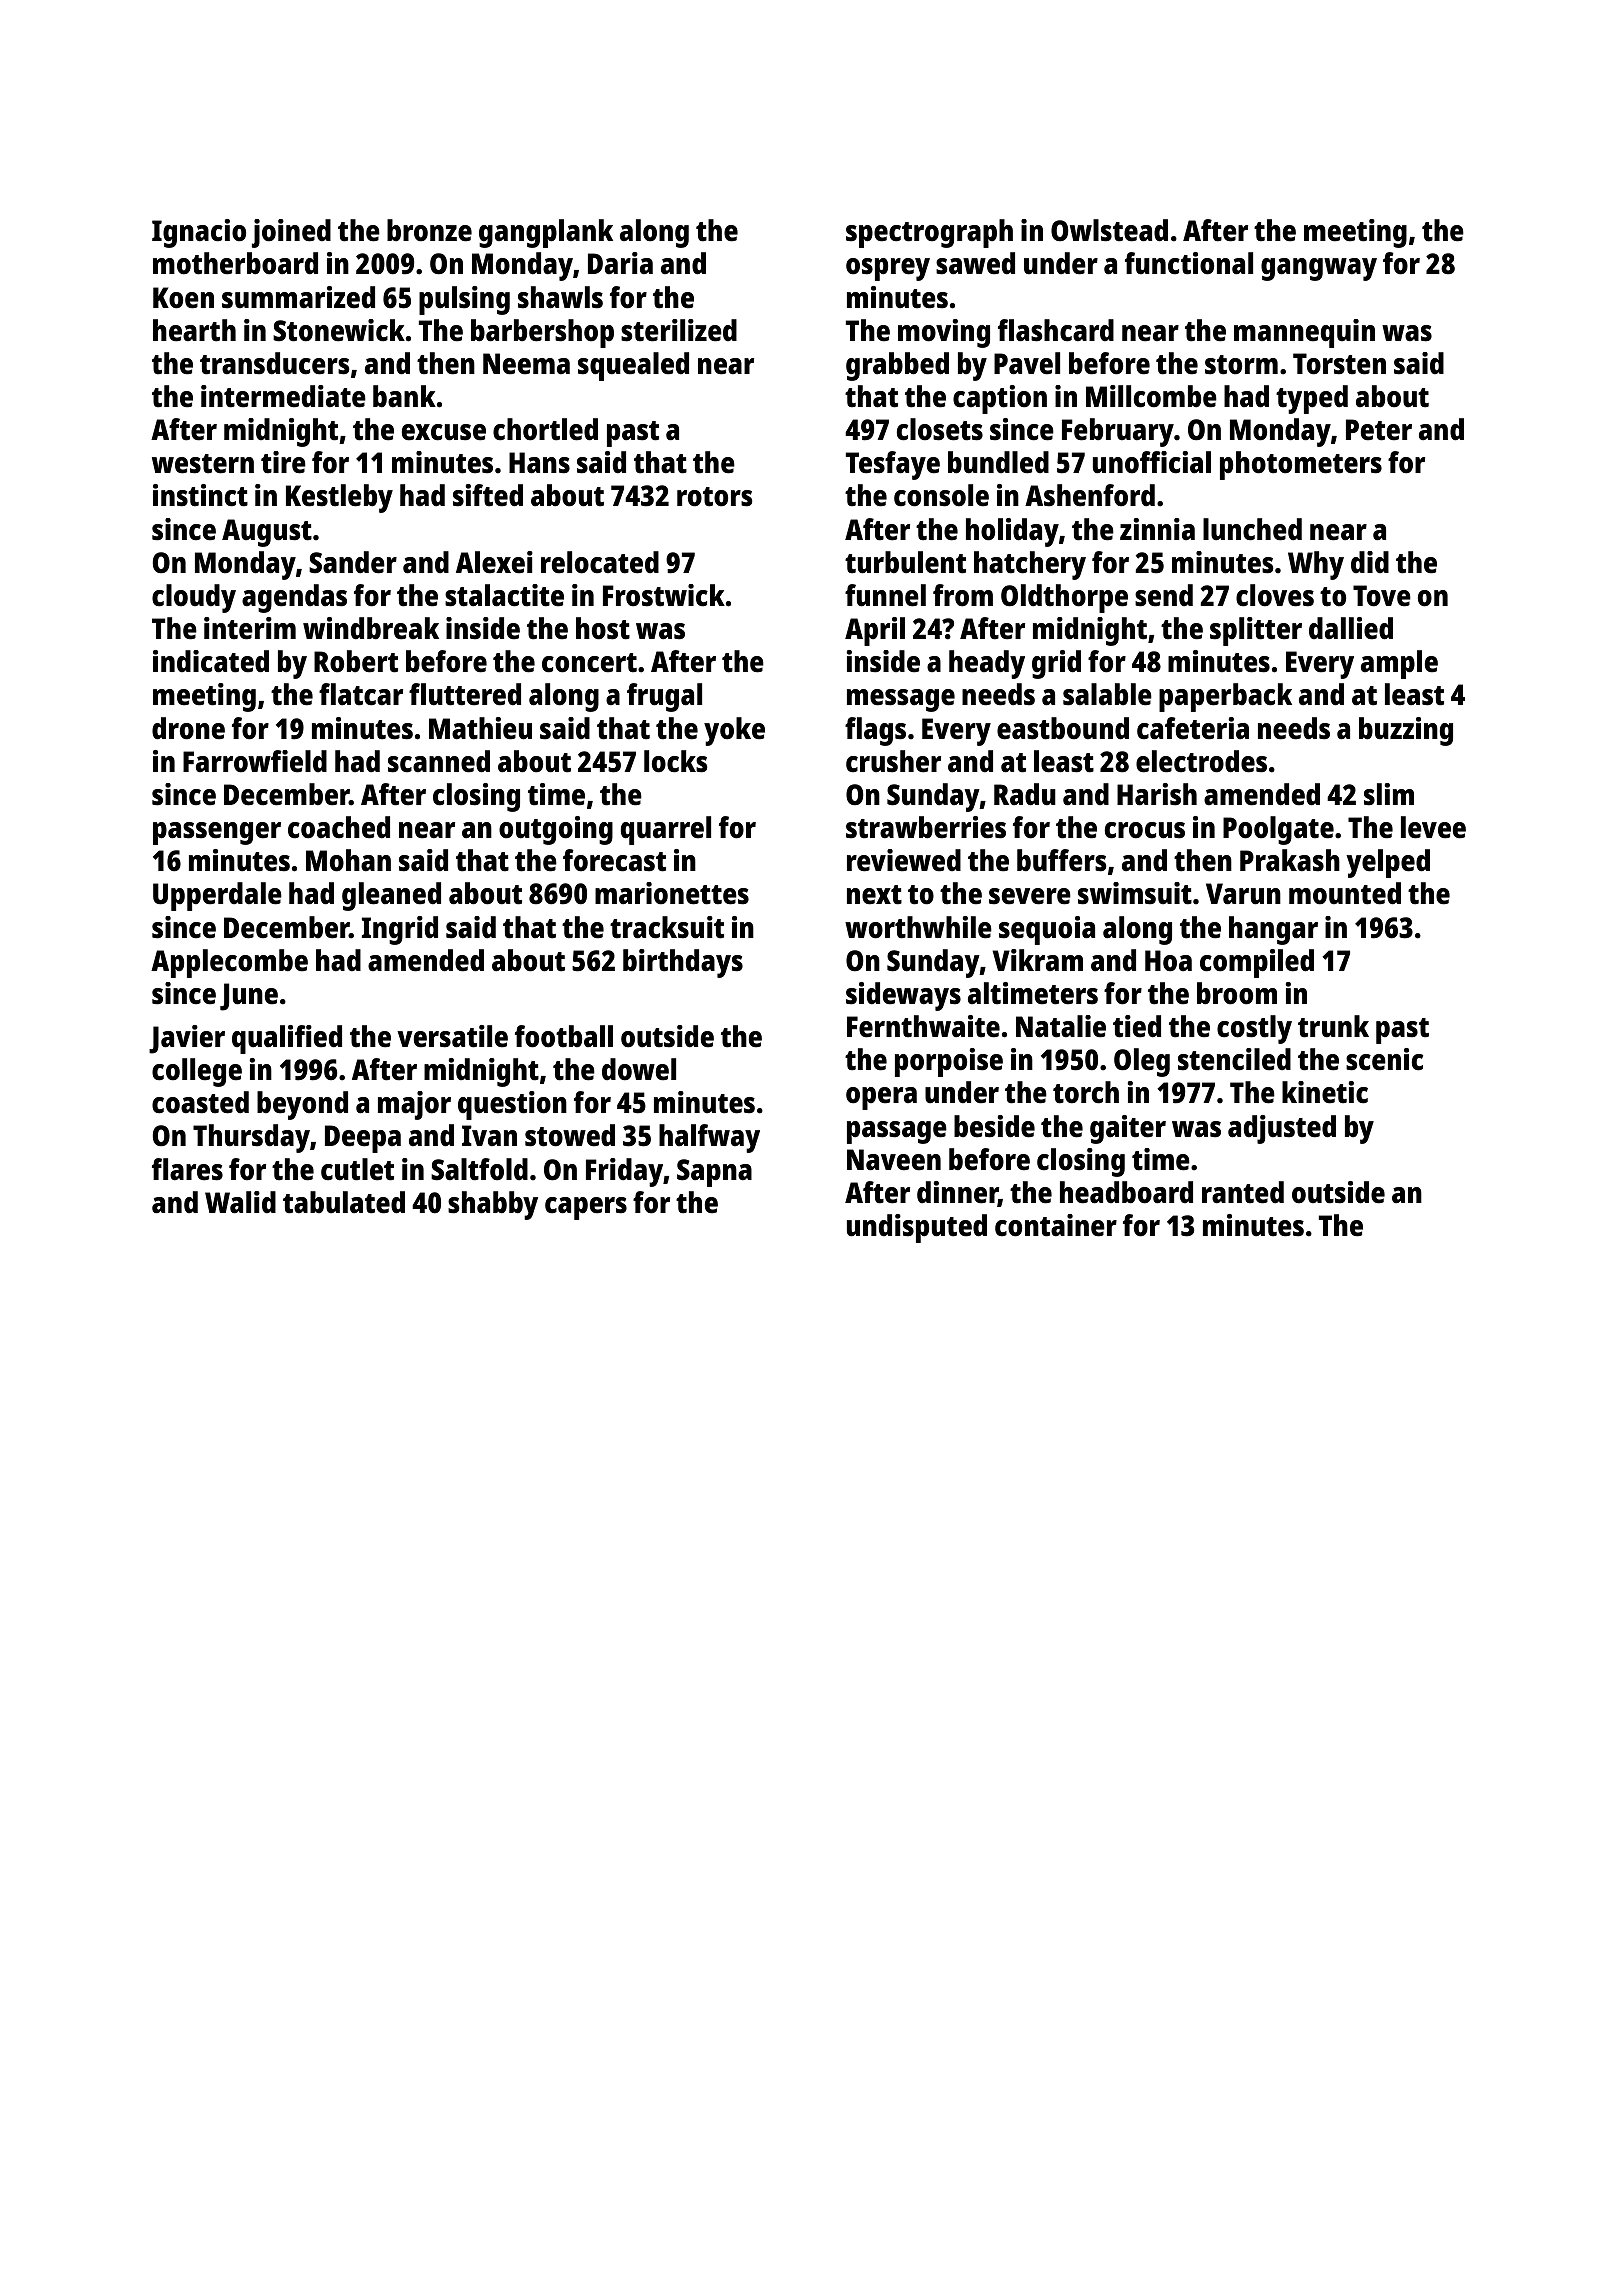 The width and height of the document is (1620, 2292). Describe the element at coordinates (429, 230) in the document. I see `bronze` at that location.
